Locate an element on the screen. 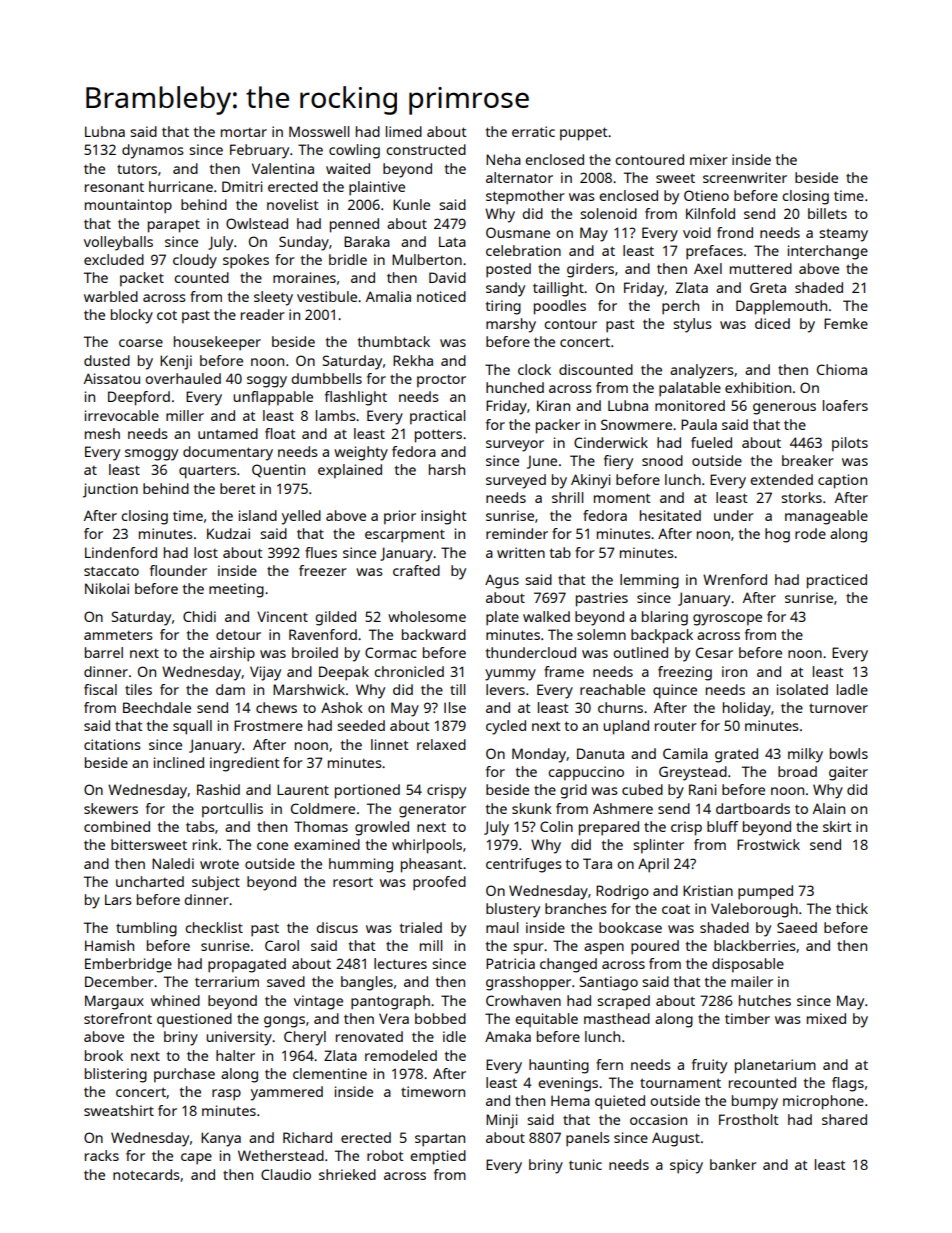 The image size is (952, 1233). mixer is located at coordinates (709, 159).
